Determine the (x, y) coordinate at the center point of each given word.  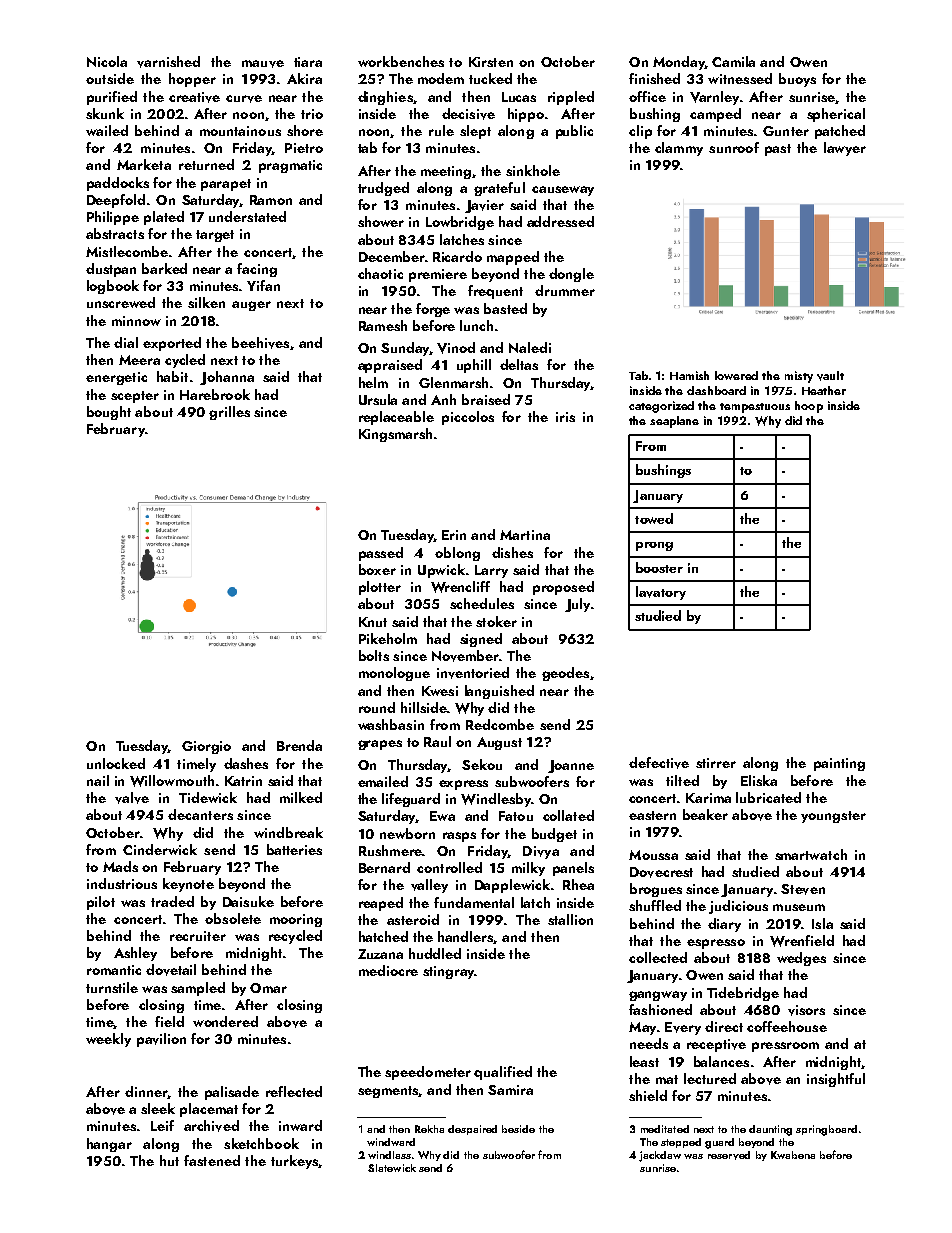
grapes (380, 745)
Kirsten (491, 62)
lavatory (661, 593)
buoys (797, 80)
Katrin (243, 781)
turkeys (294, 1162)
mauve (263, 64)
